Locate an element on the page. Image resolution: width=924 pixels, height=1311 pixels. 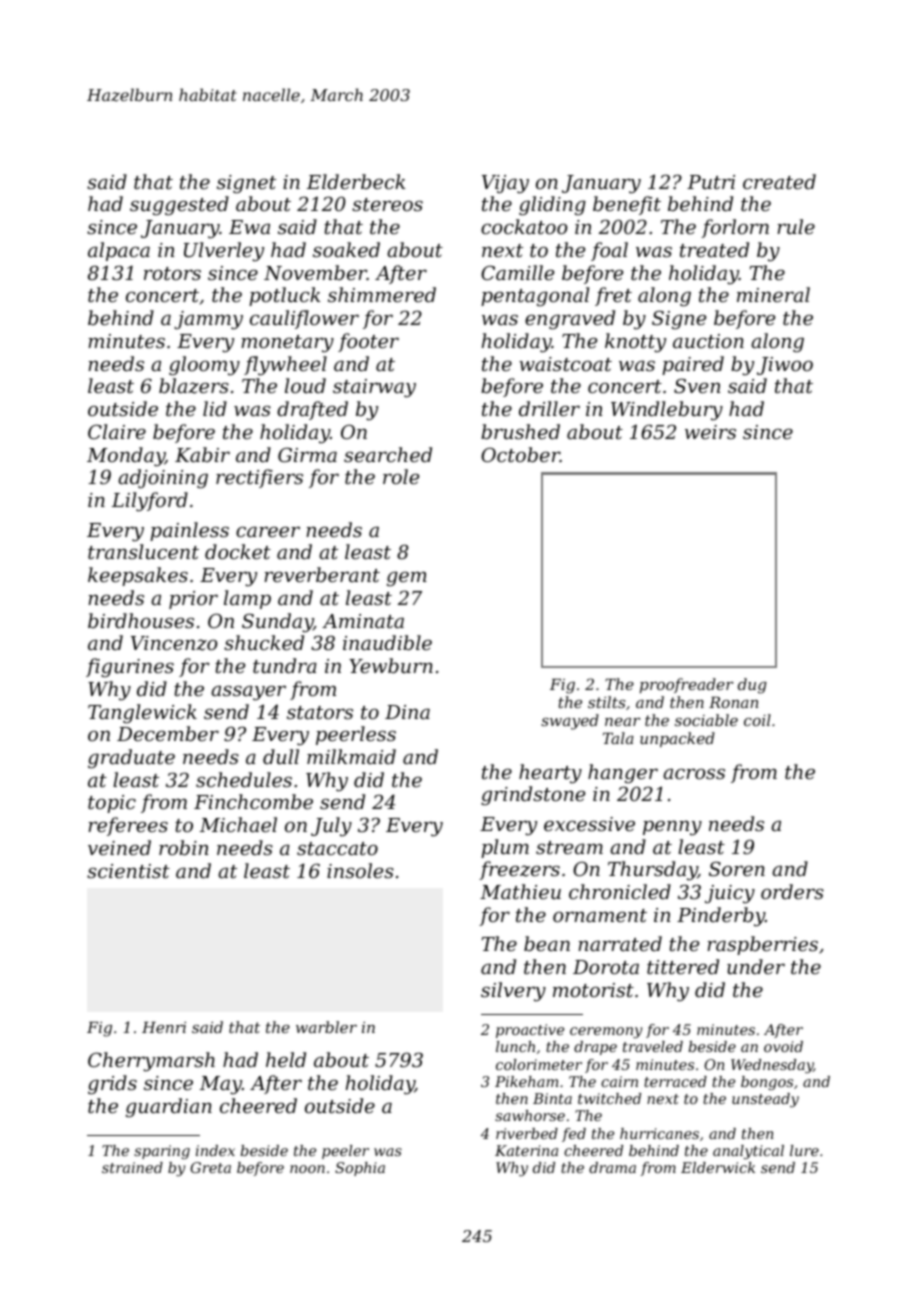
brushed is located at coordinates (520, 431).
